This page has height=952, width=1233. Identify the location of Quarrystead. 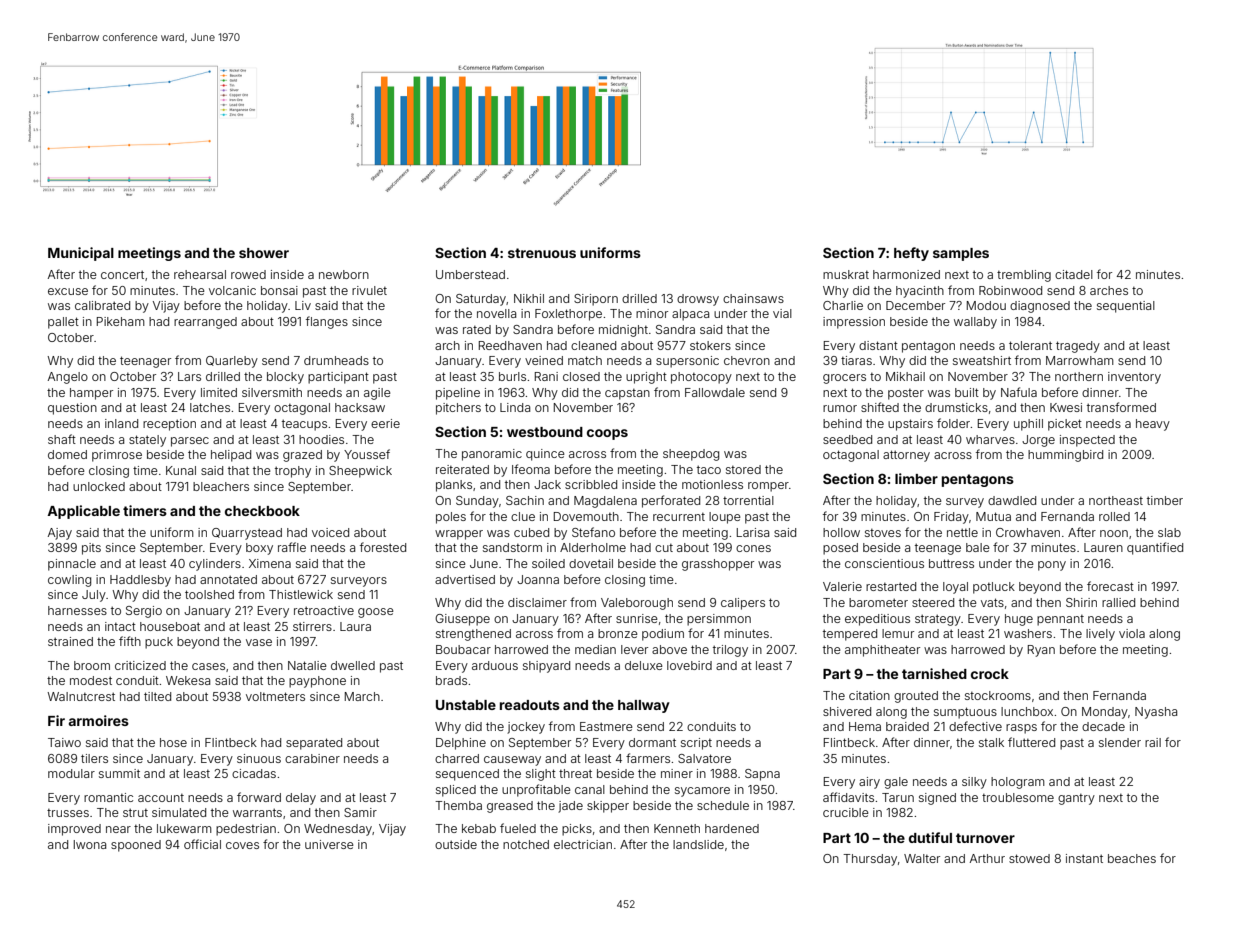
(247, 534).
